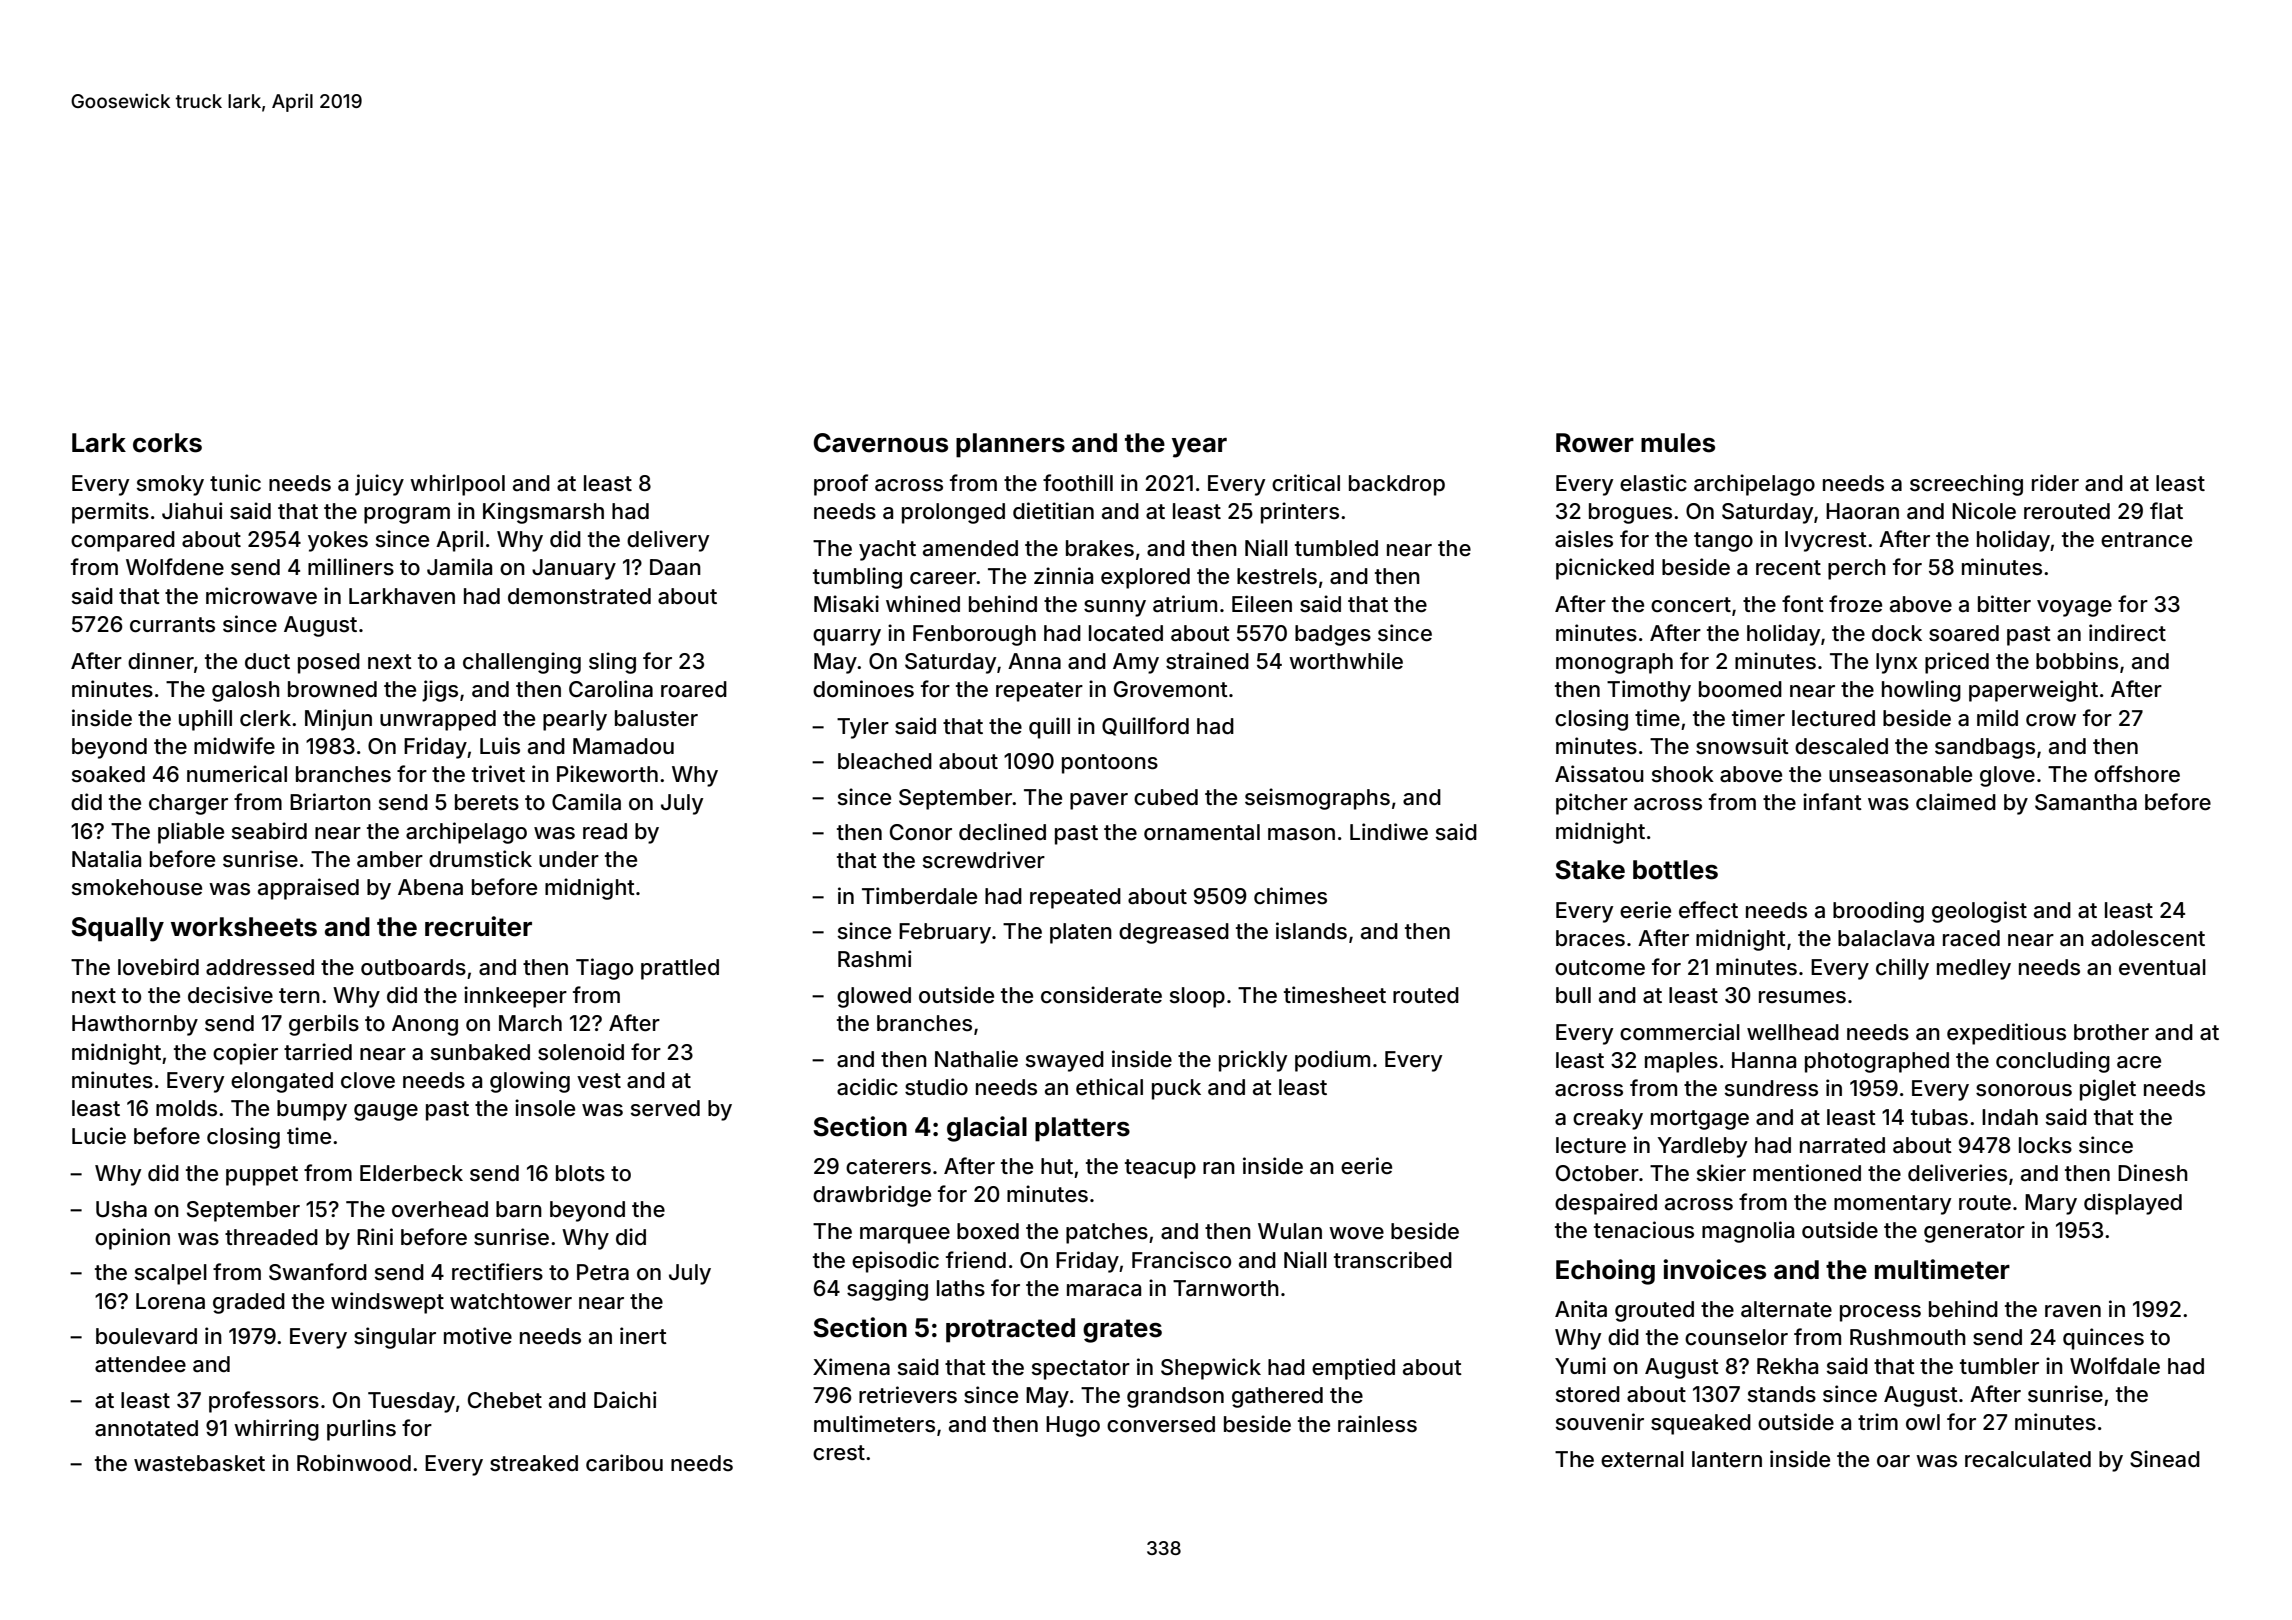  I want to click on Mary, so click(2051, 1204).
